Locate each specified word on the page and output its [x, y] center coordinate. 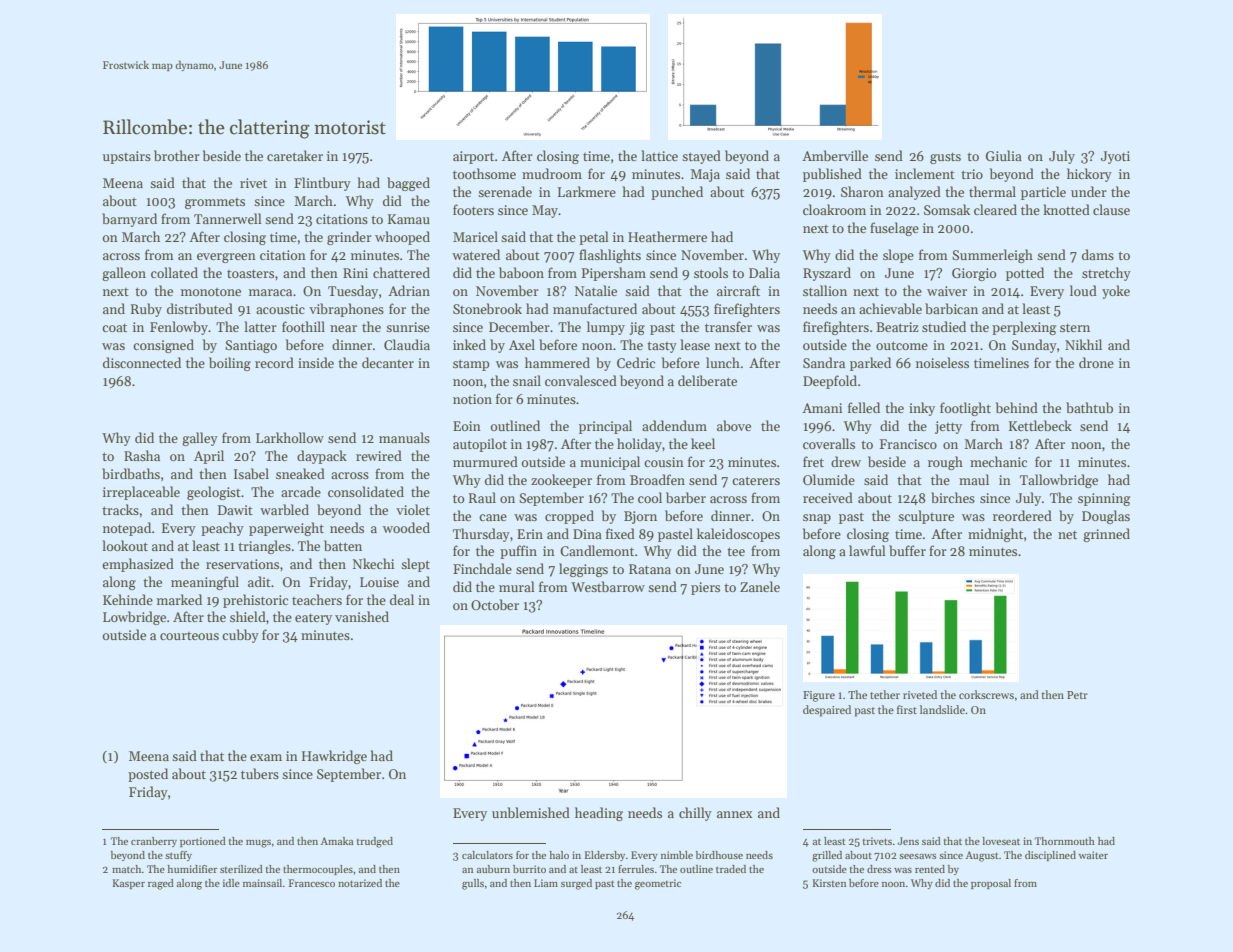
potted [1025, 274]
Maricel [475, 236]
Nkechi [373, 563]
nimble [677, 855]
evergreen [226, 258]
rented [930, 869]
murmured [485, 461]
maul [974, 479]
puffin [518, 552]
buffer [907, 550]
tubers [260, 773]
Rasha [142, 455]
